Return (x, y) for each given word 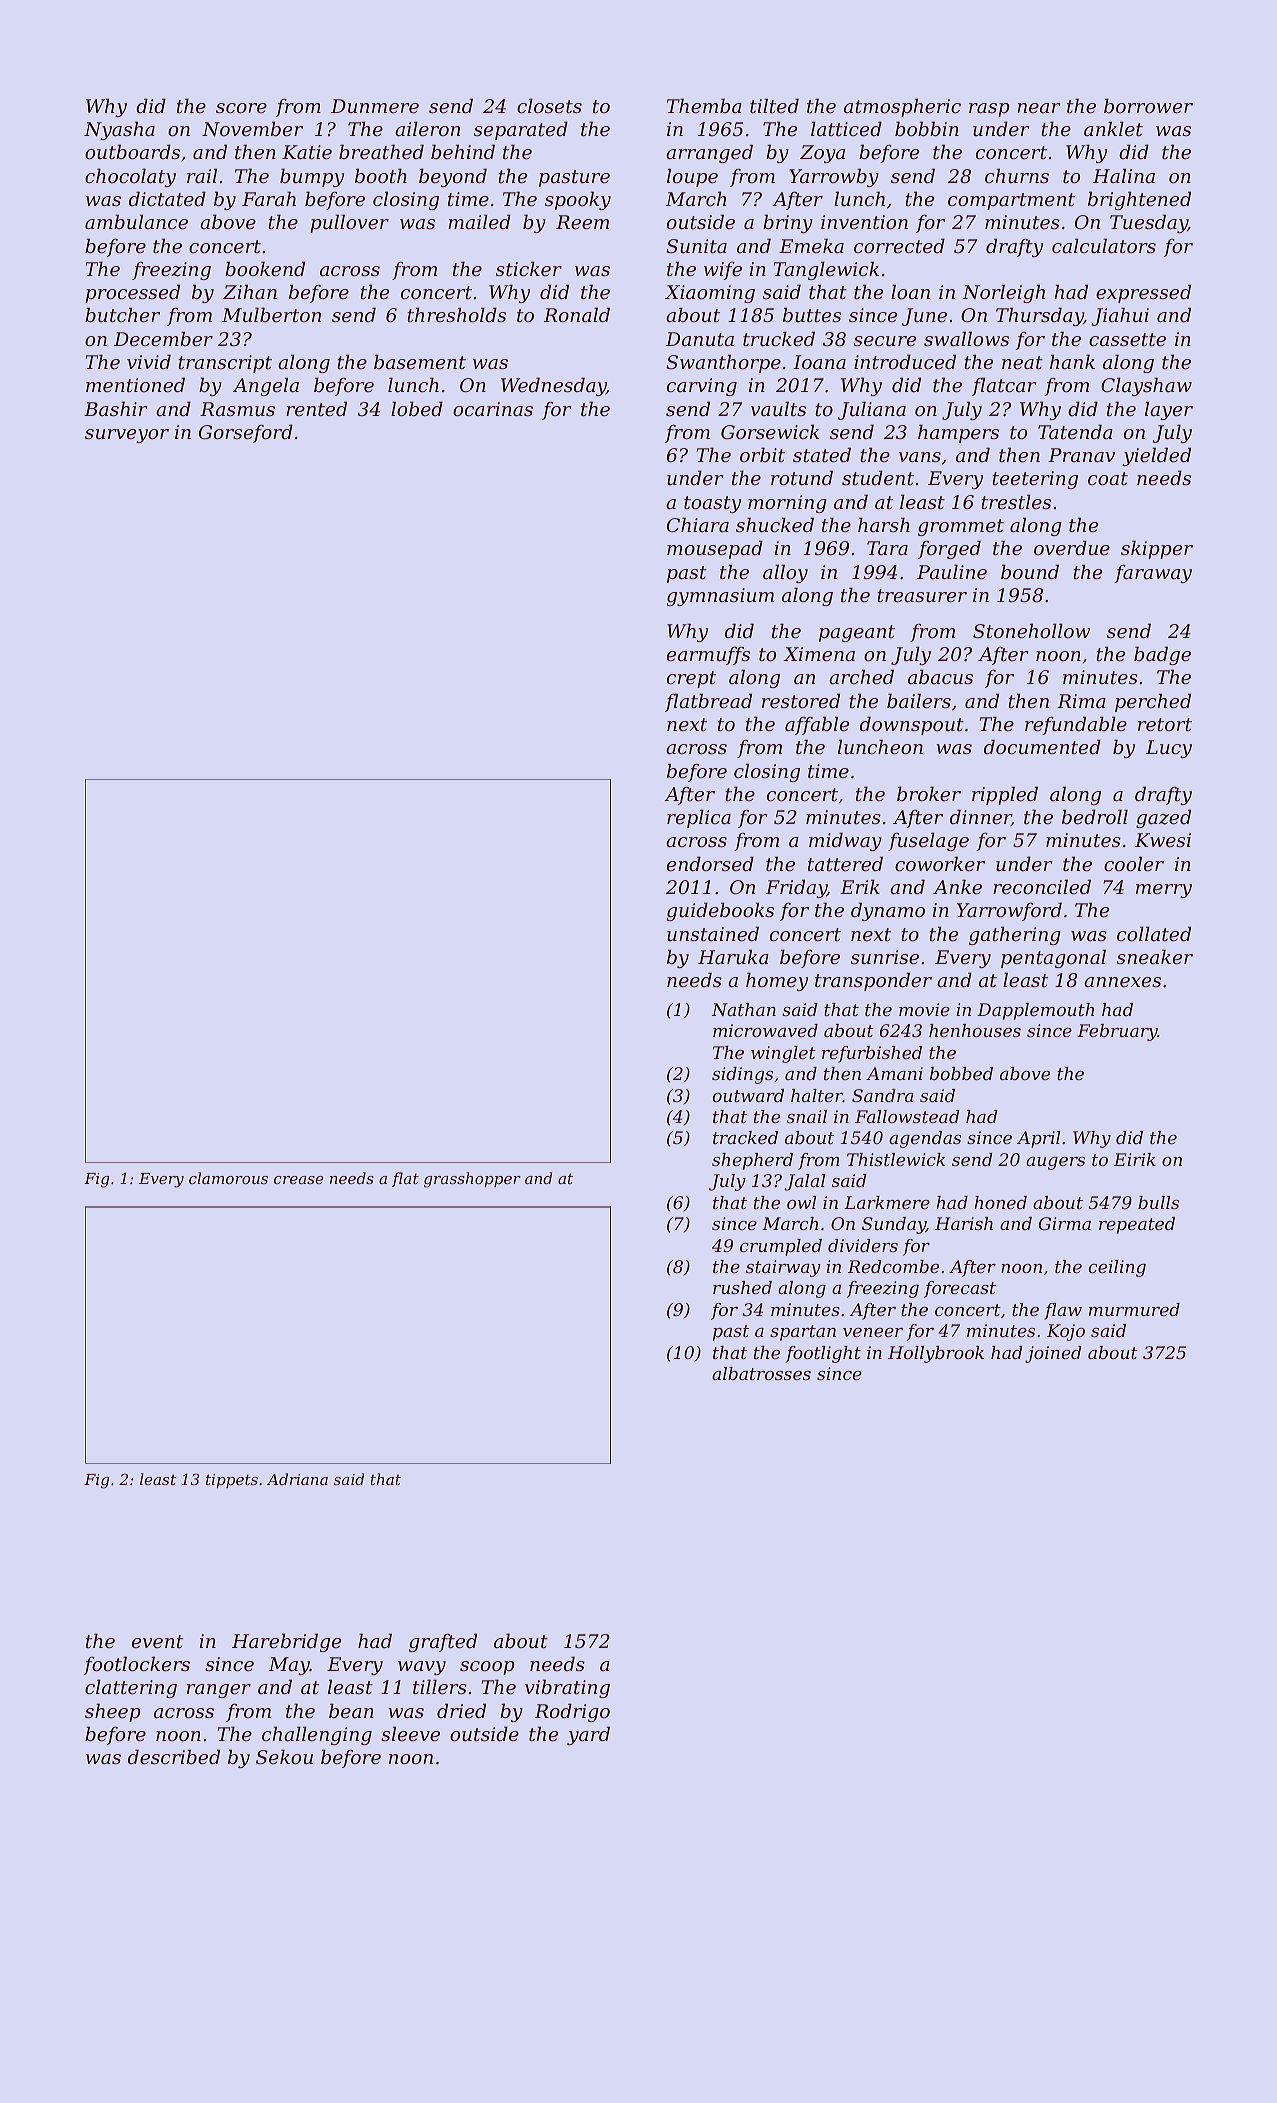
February (1117, 1032)
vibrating (567, 1688)
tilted (774, 105)
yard (588, 1735)
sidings (742, 1075)
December (163, 338)
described (174, 1756)
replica (699, 818)
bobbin (927, 128)
